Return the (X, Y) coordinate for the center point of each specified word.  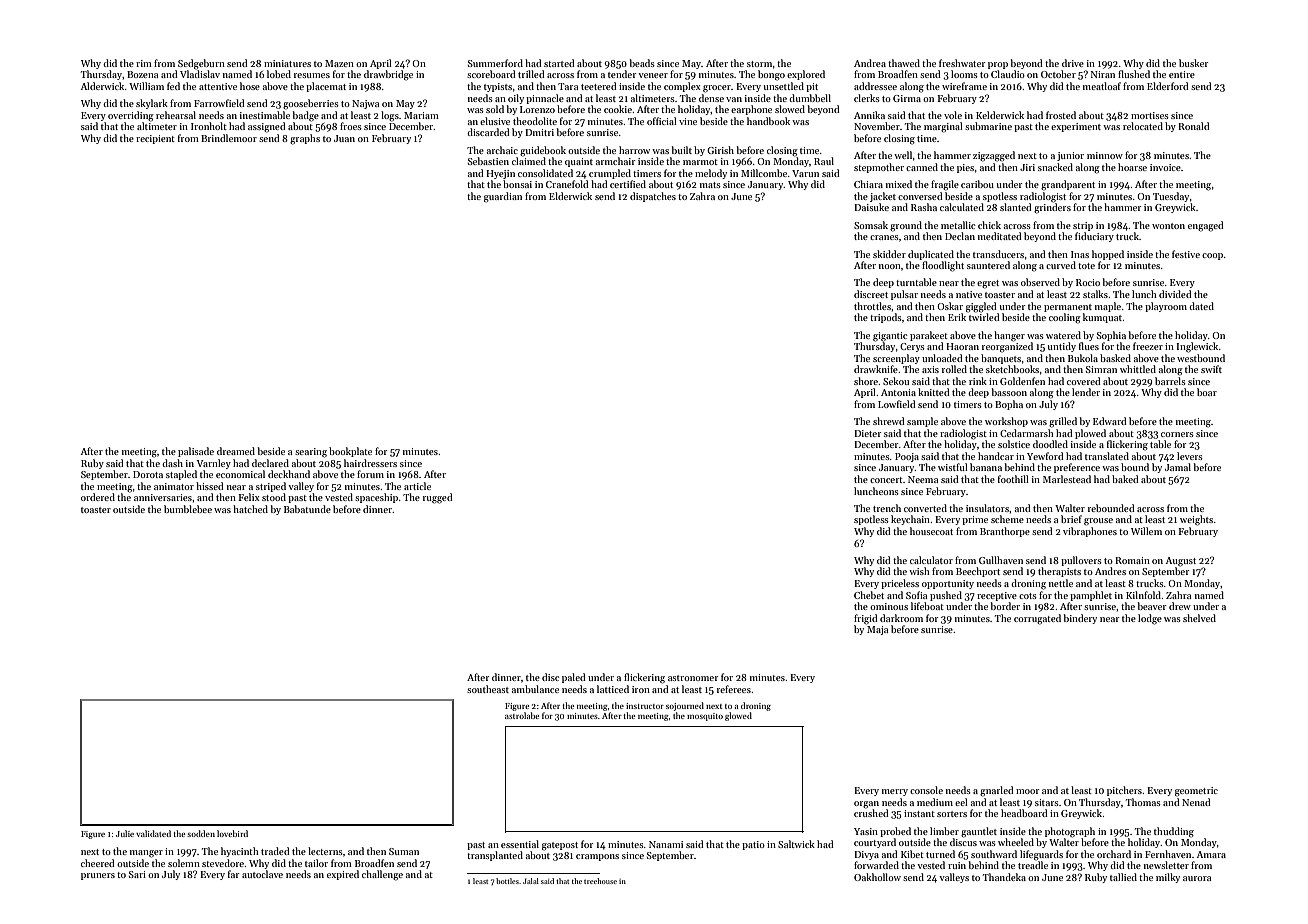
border (1005, 606)
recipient (155, 139)
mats (710, 185)
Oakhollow (877, 877)
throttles (872, 306)
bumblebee (188, 509)
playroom (1166, 307)
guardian (503, 197)
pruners (98, 876)
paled (574, 678)
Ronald (1194, 126)
